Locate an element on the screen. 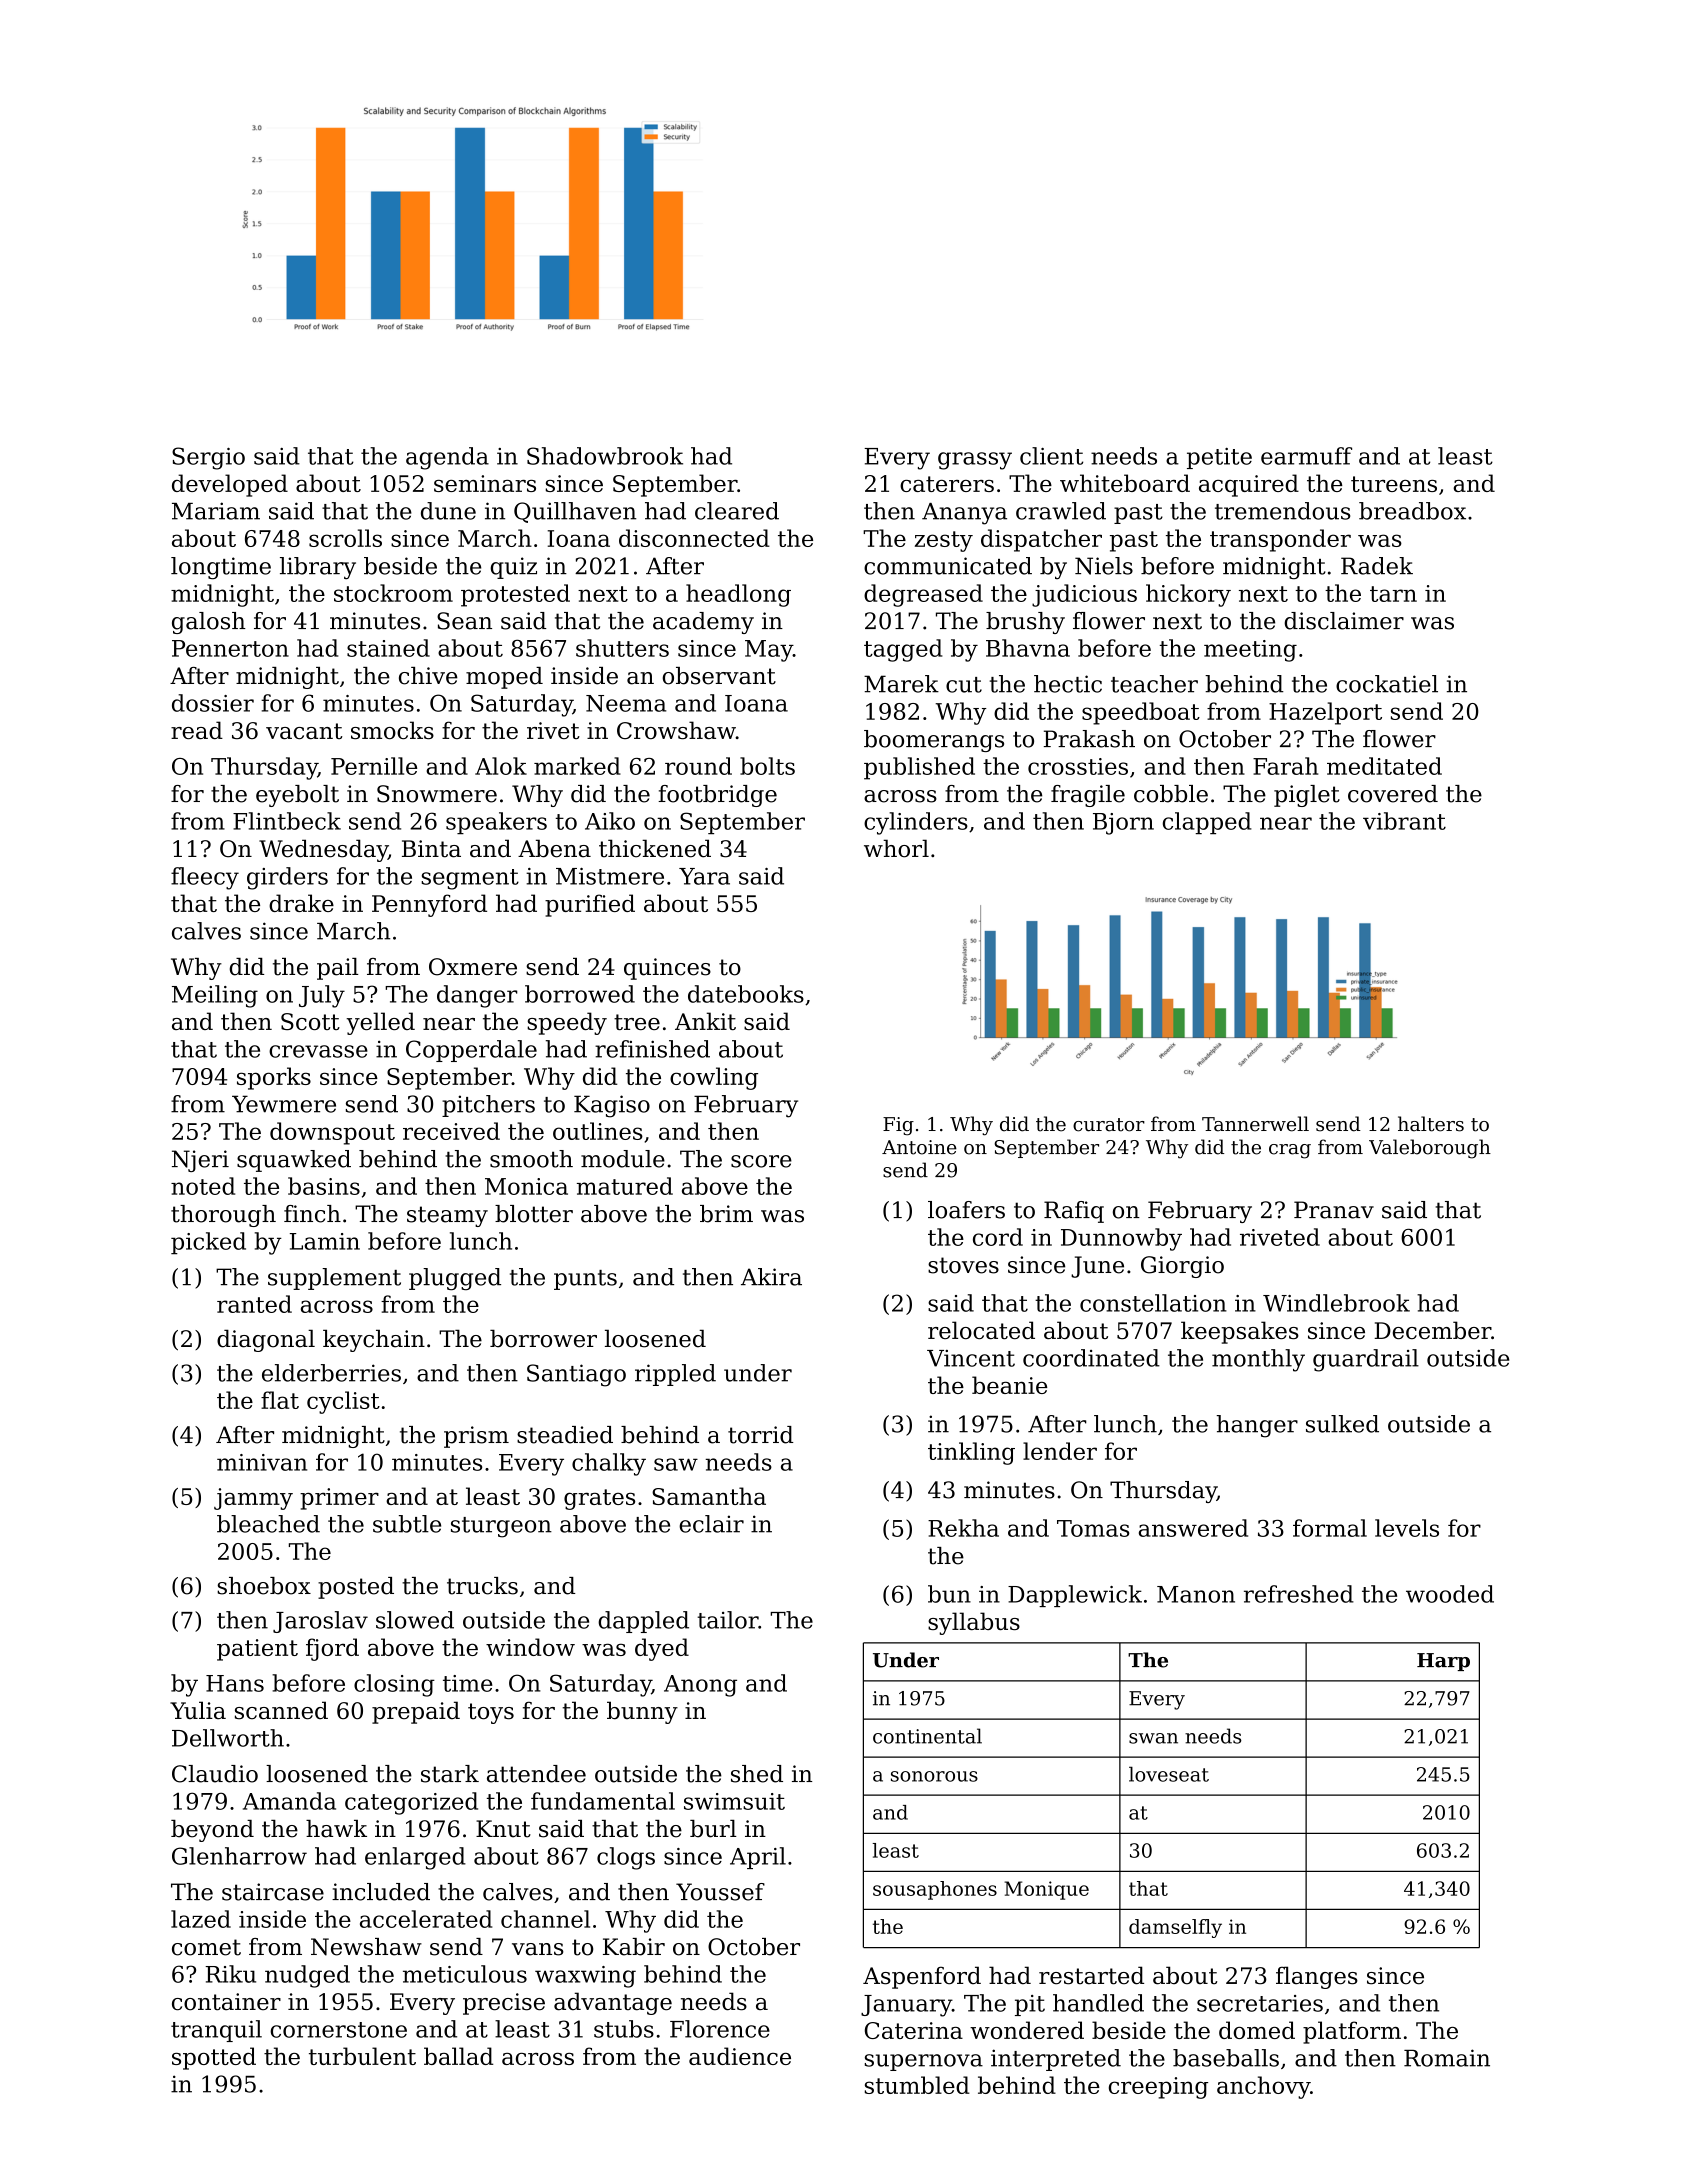 This screenshot has width=1683, height=2178. received is located at coordinates (451, 1131).
